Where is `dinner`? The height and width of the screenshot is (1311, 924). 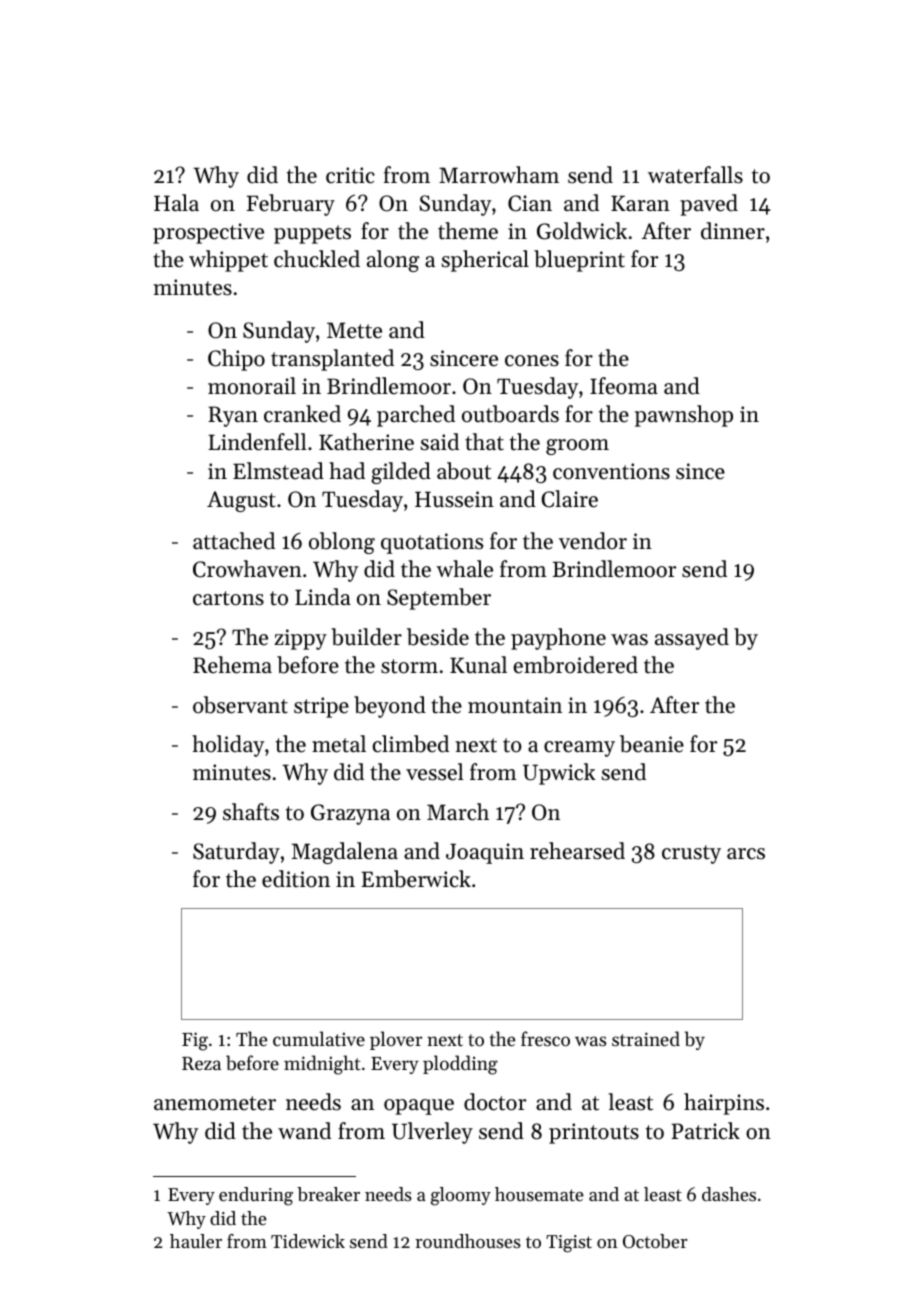 dinner is located at coordinates (733, 231).
